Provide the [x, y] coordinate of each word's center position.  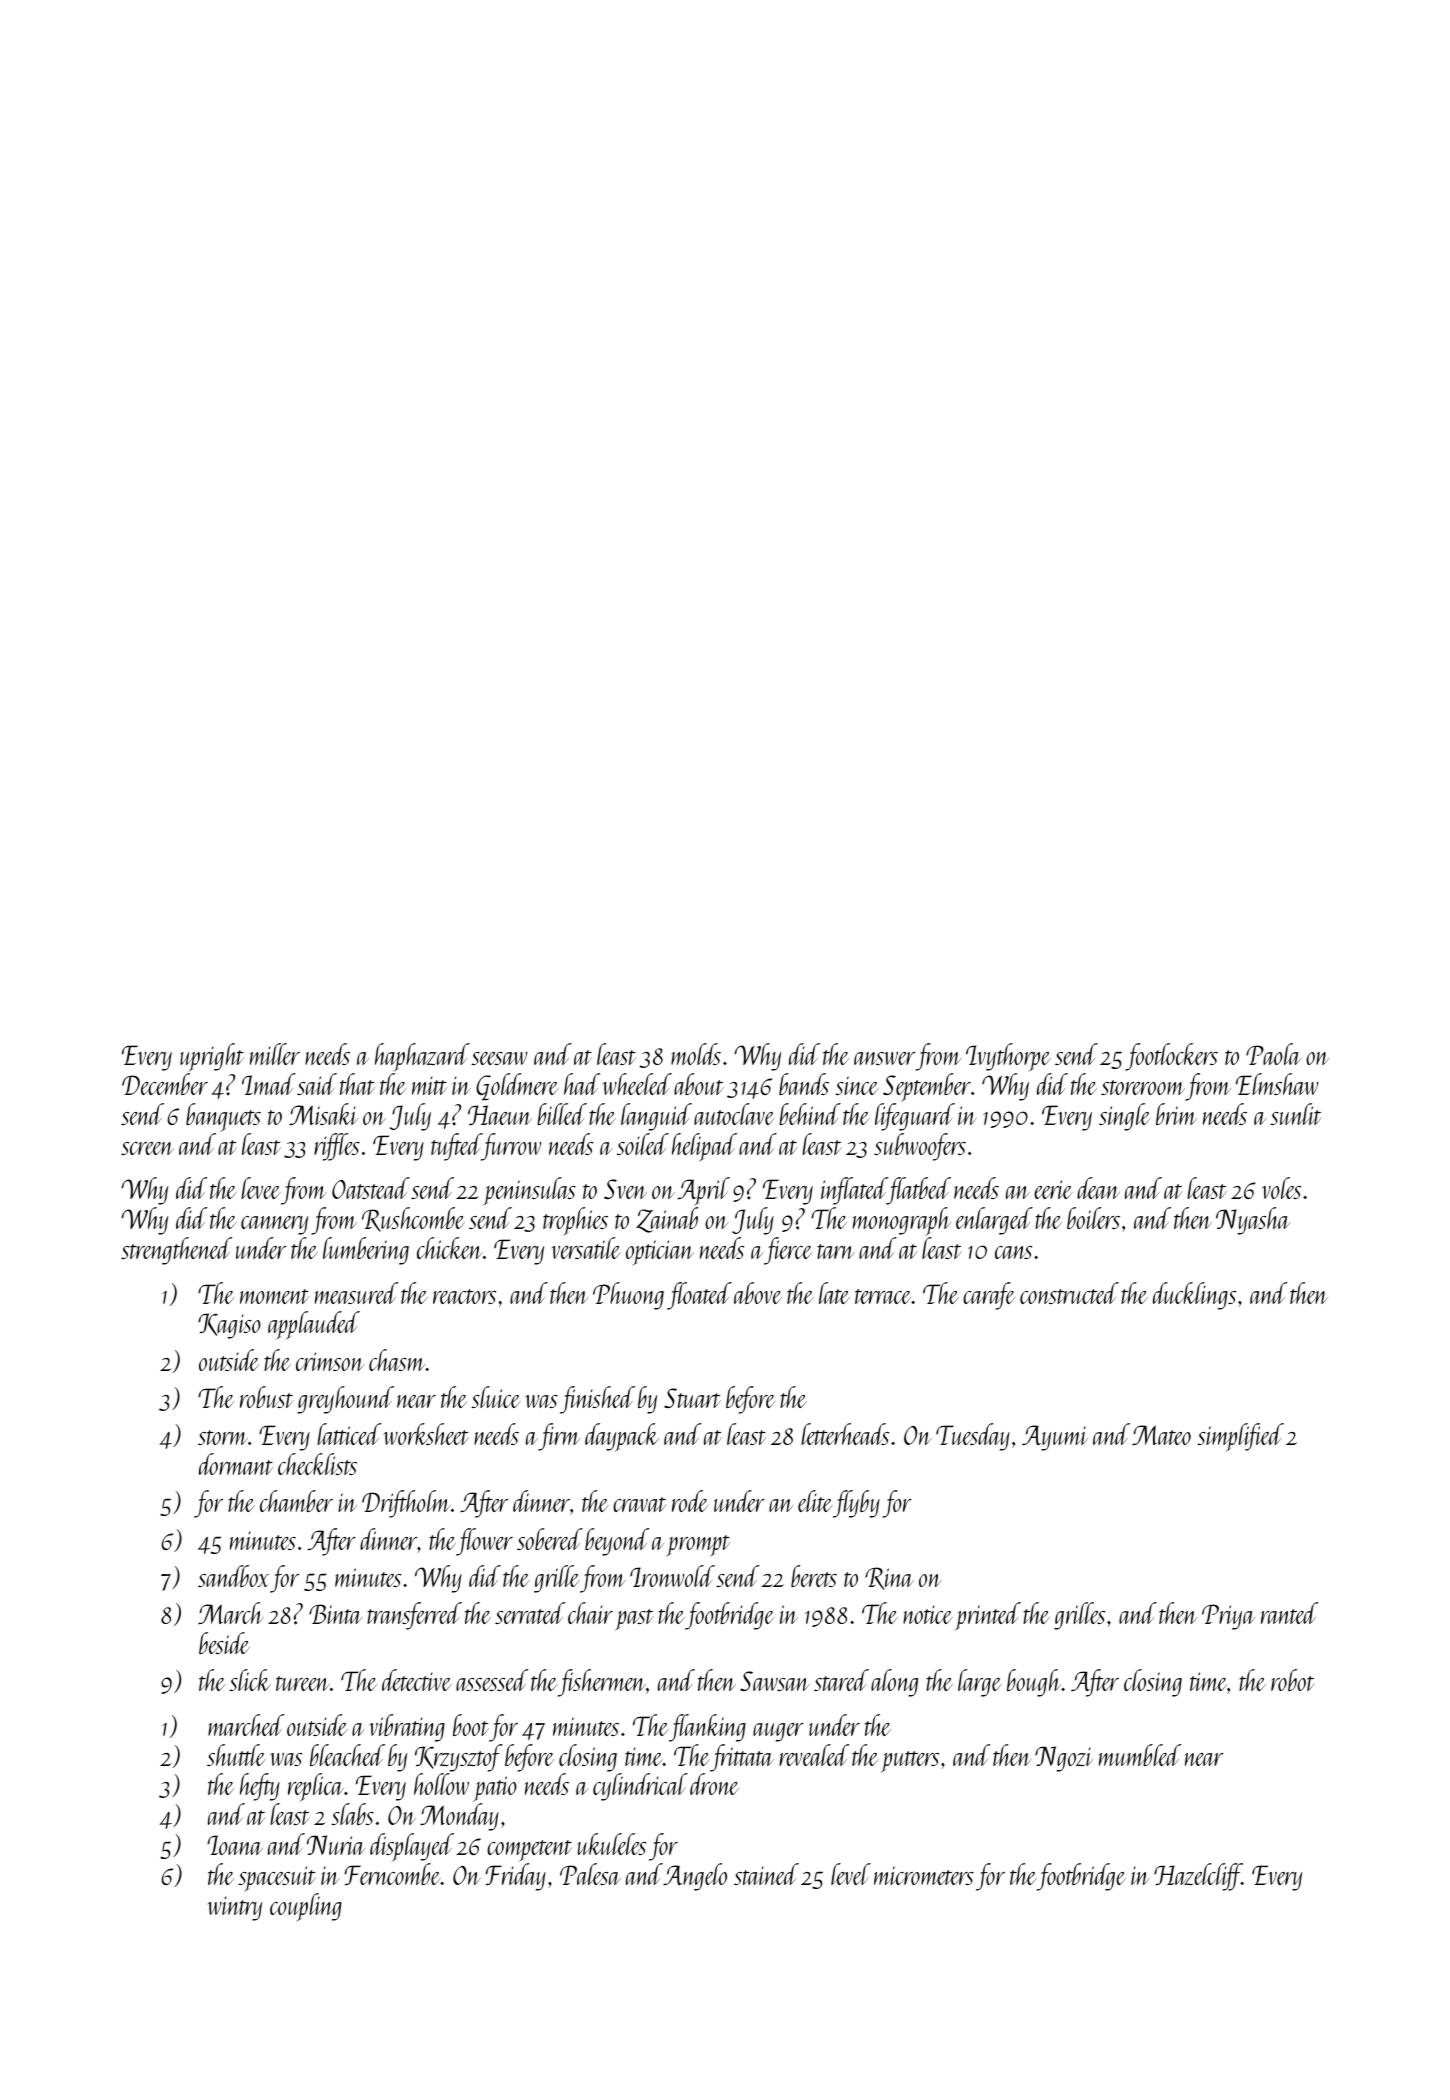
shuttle [236, 1755]
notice [928, 1615]
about [699, 1084]
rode [690, 1501]
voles [1281, 1188]
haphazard [422, 1057]
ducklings [1194, 1296]
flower [484, 1542]
